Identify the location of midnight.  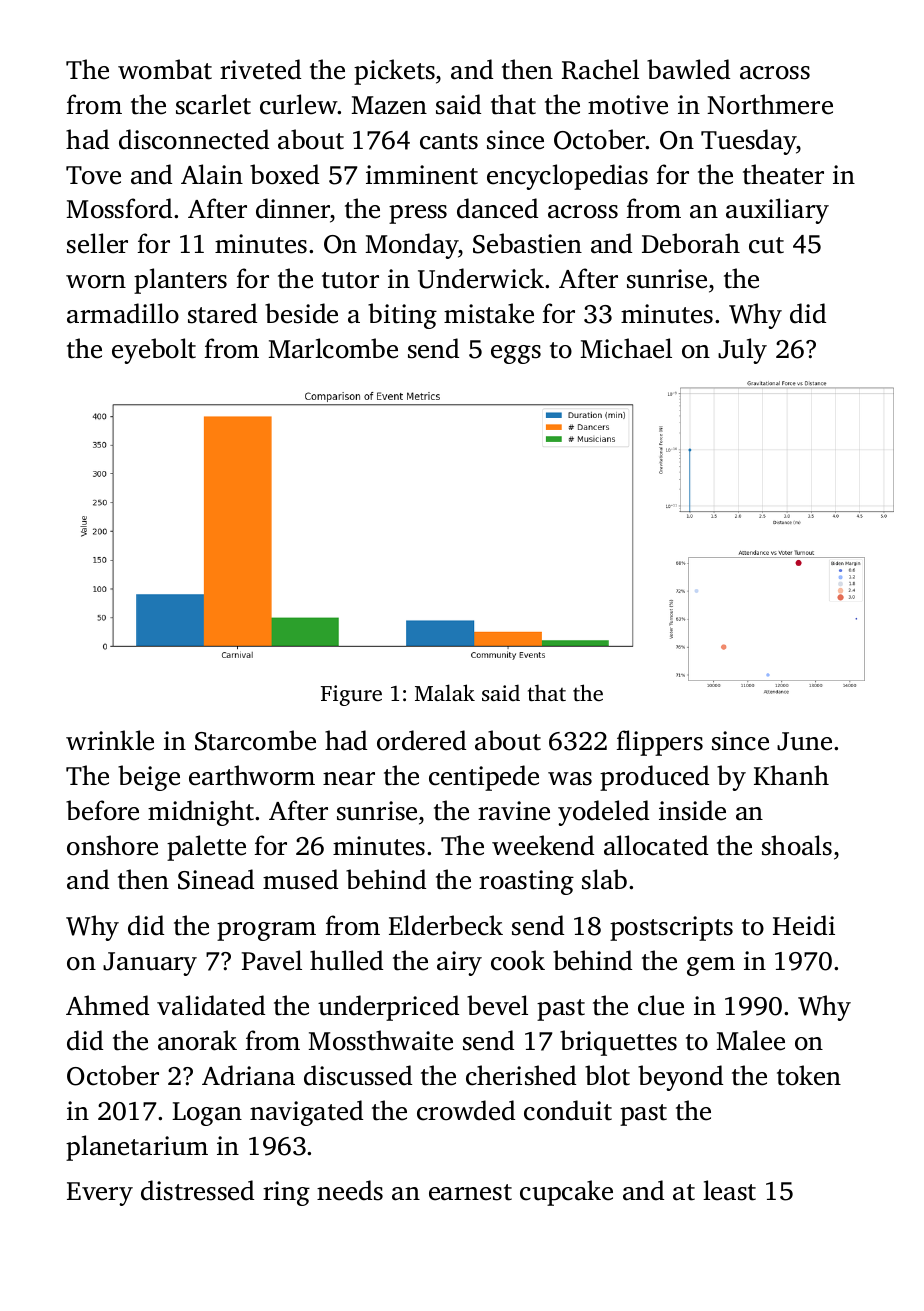
(202, 813).
